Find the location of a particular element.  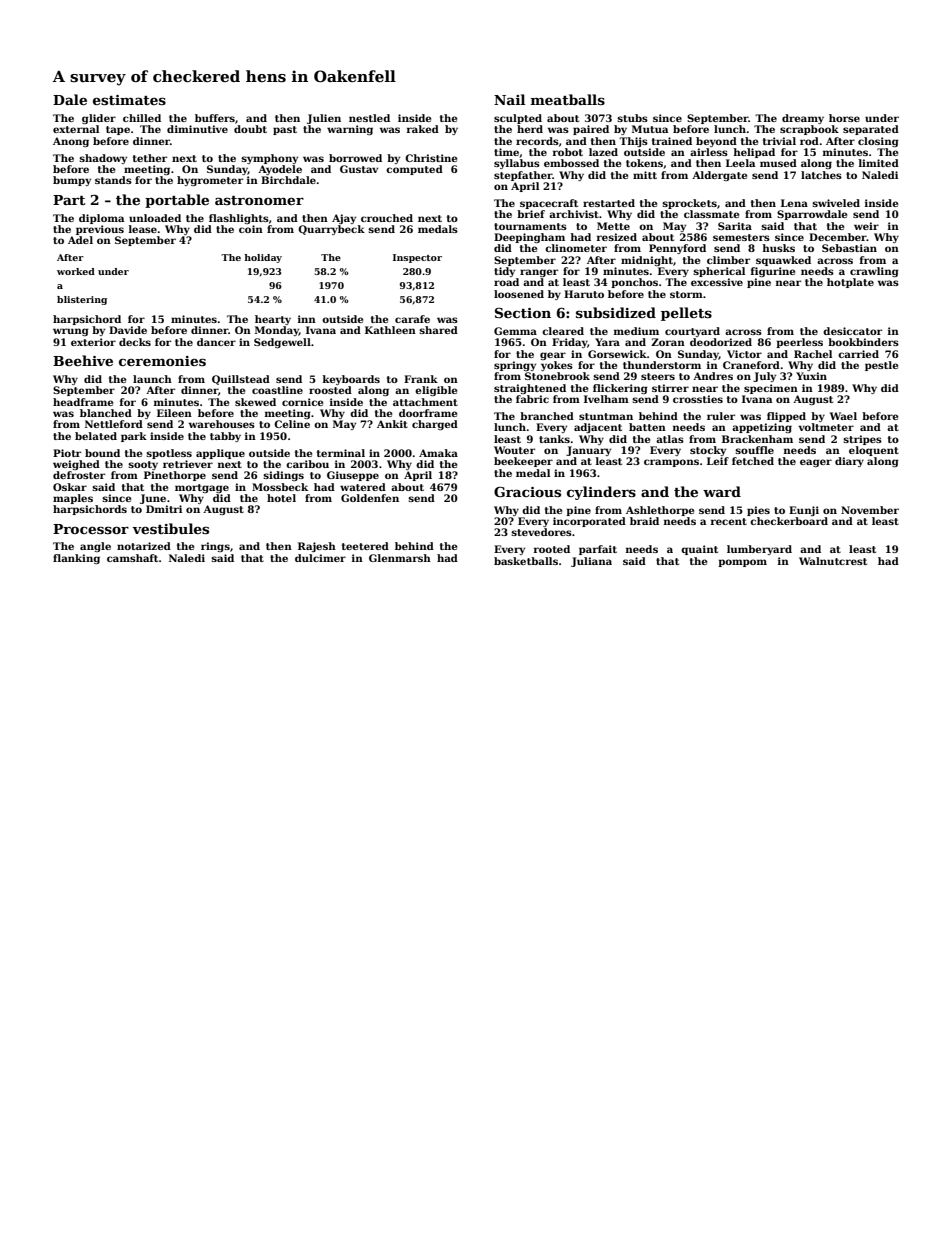

warning is located at coordinates (350, 130).
